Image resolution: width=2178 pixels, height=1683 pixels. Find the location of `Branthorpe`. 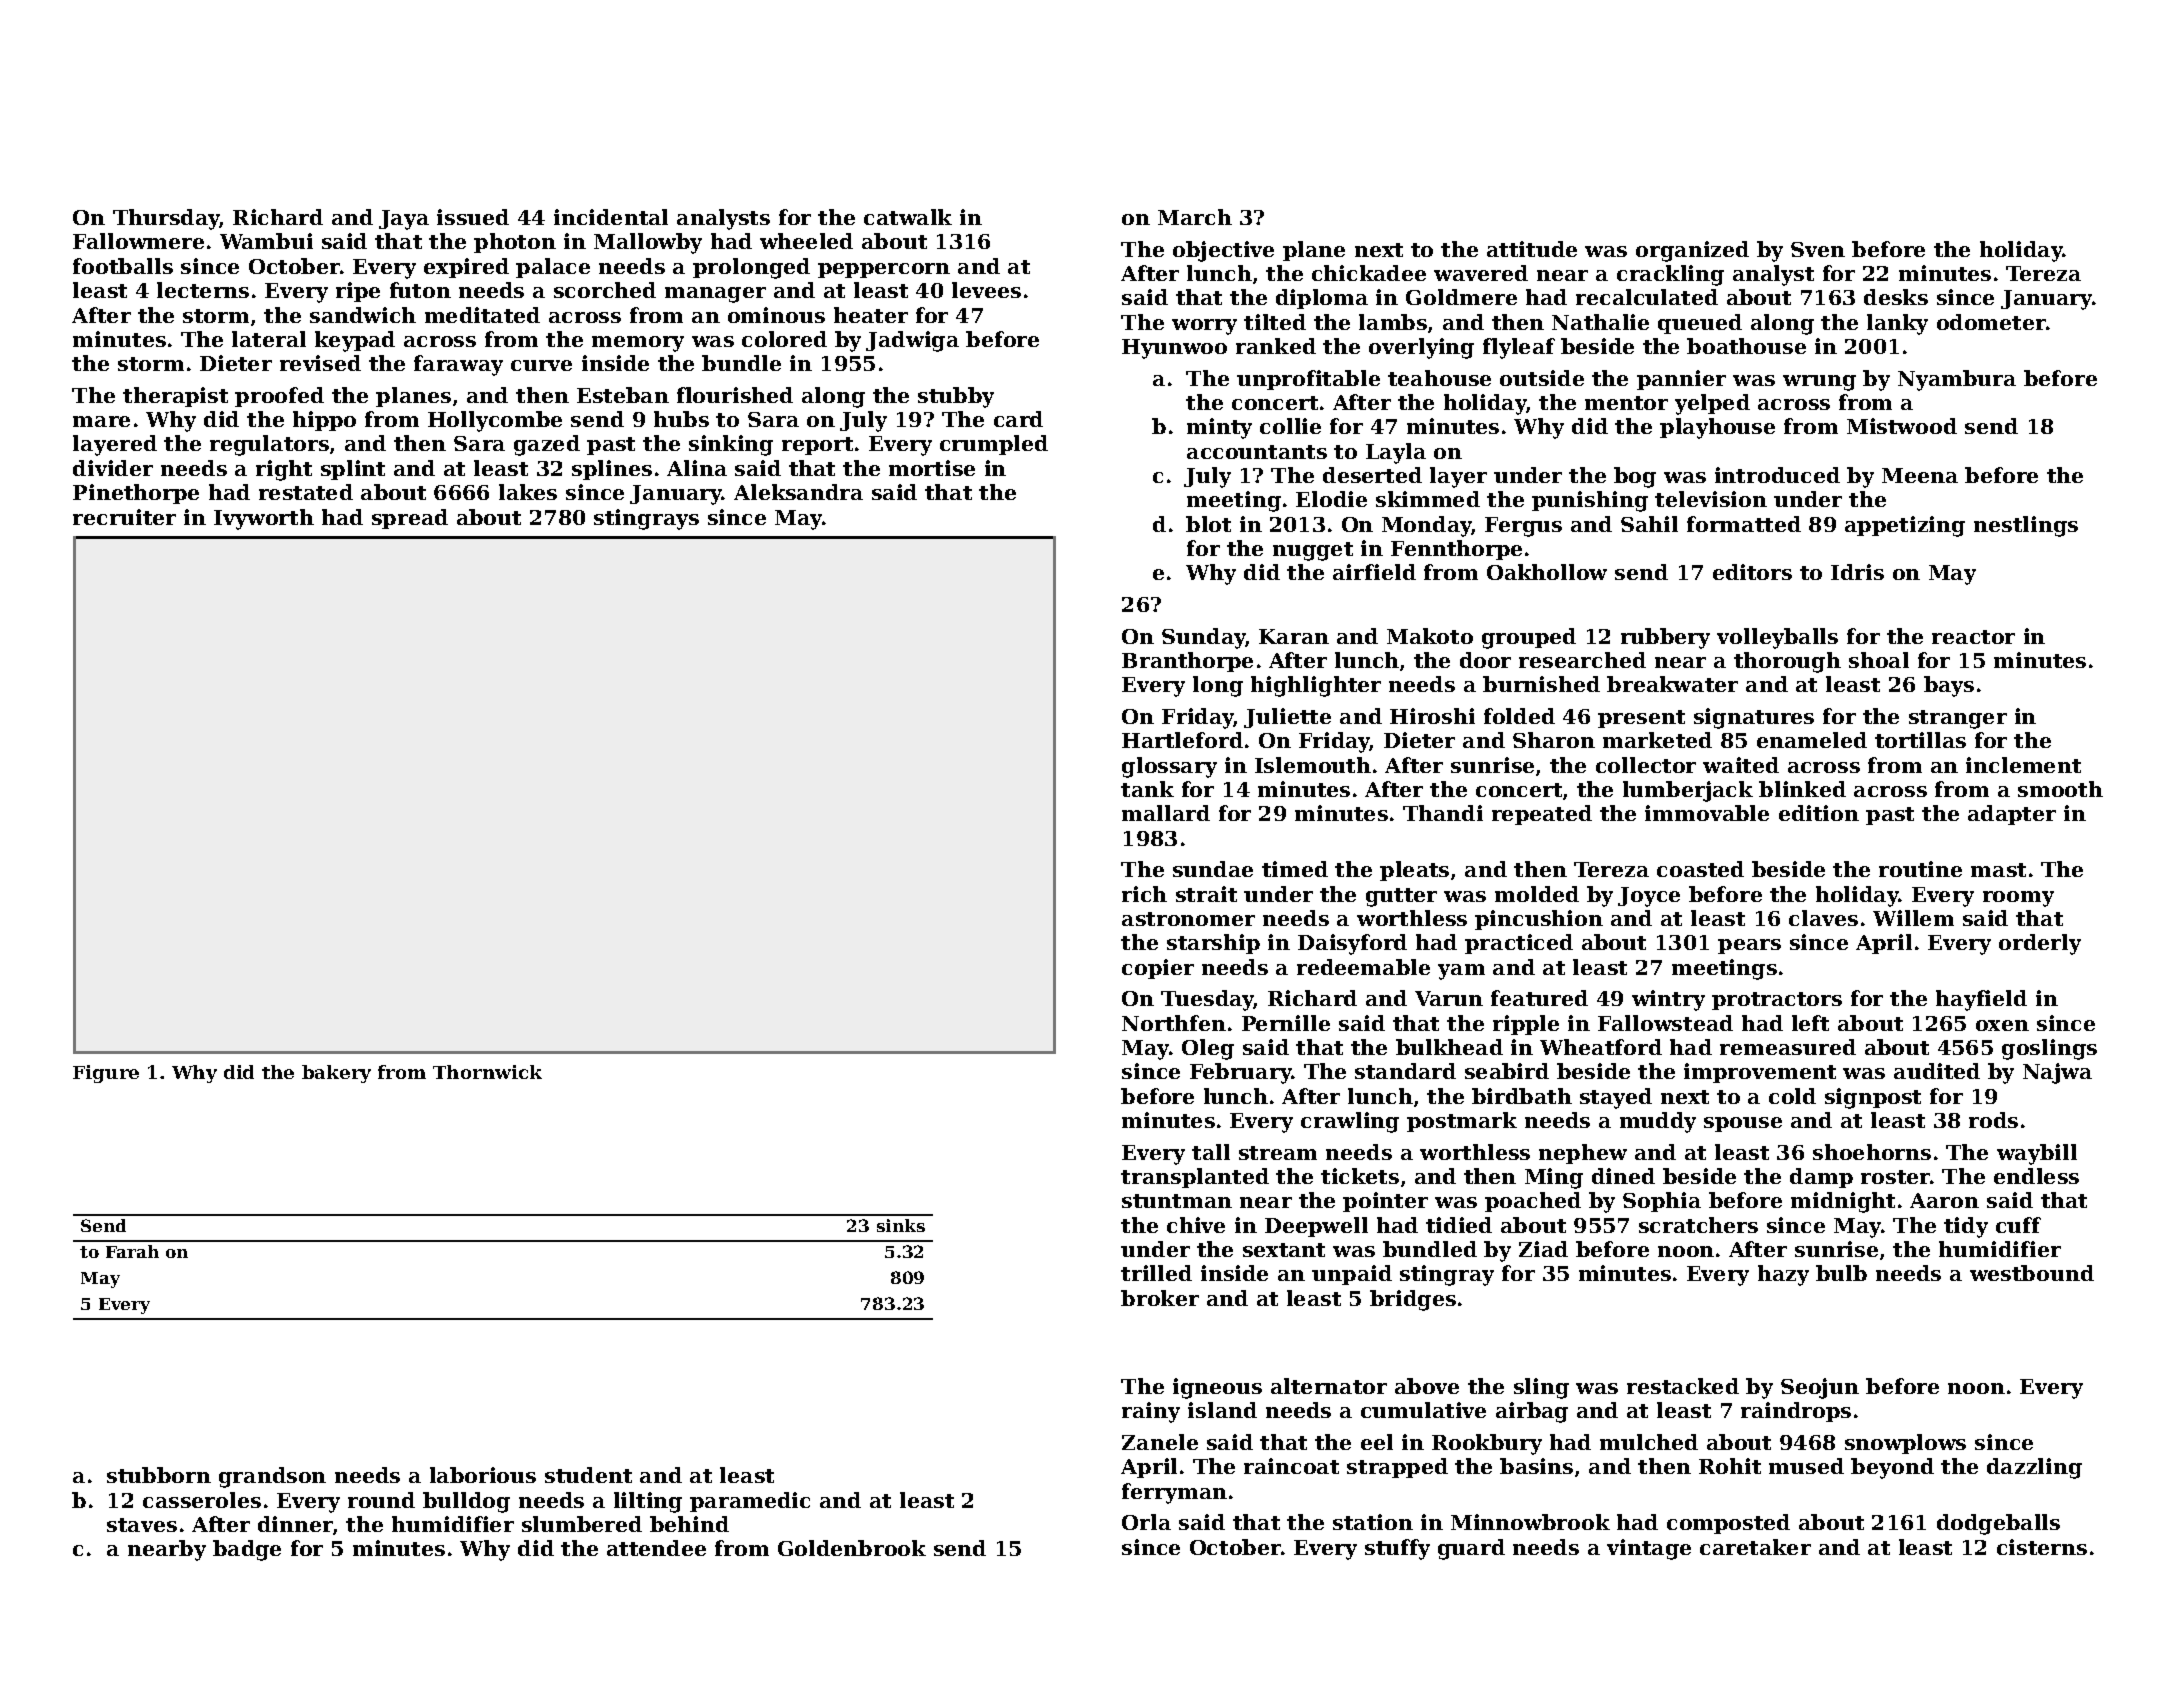

Branthorpe is located at coordinates (1187, 662).
